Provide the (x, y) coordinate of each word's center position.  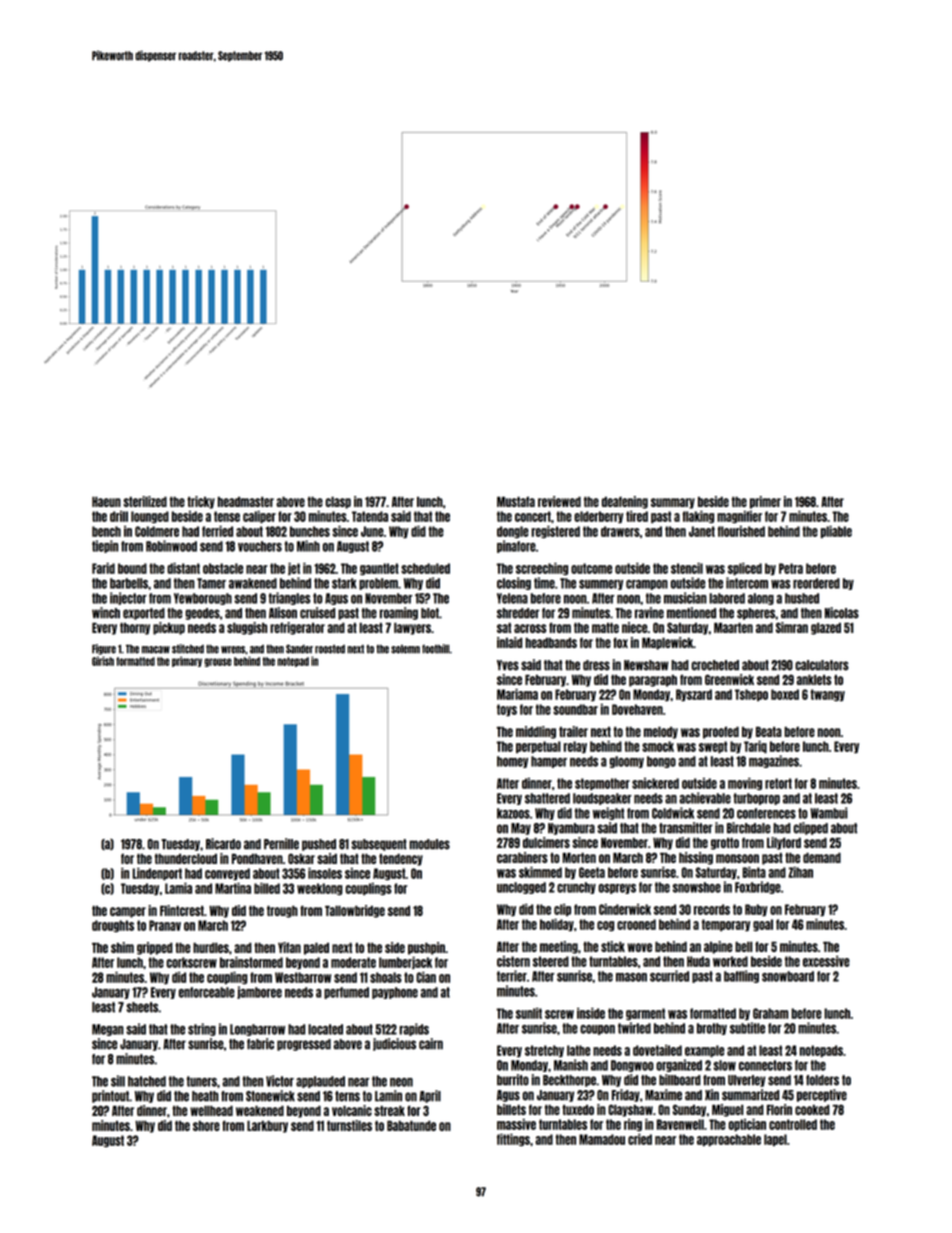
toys (507, 710)
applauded (320, 1082)
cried (640, 1139)
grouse (218, 662)
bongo (661, 762)
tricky (201, 502)
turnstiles (349, 1125)
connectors (765, 1065)
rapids (414, 1029)
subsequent (379, 845)
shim (122, 947)
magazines (774, 761)
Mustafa (516, 501)
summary (673, 503)
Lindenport (157, 874)
